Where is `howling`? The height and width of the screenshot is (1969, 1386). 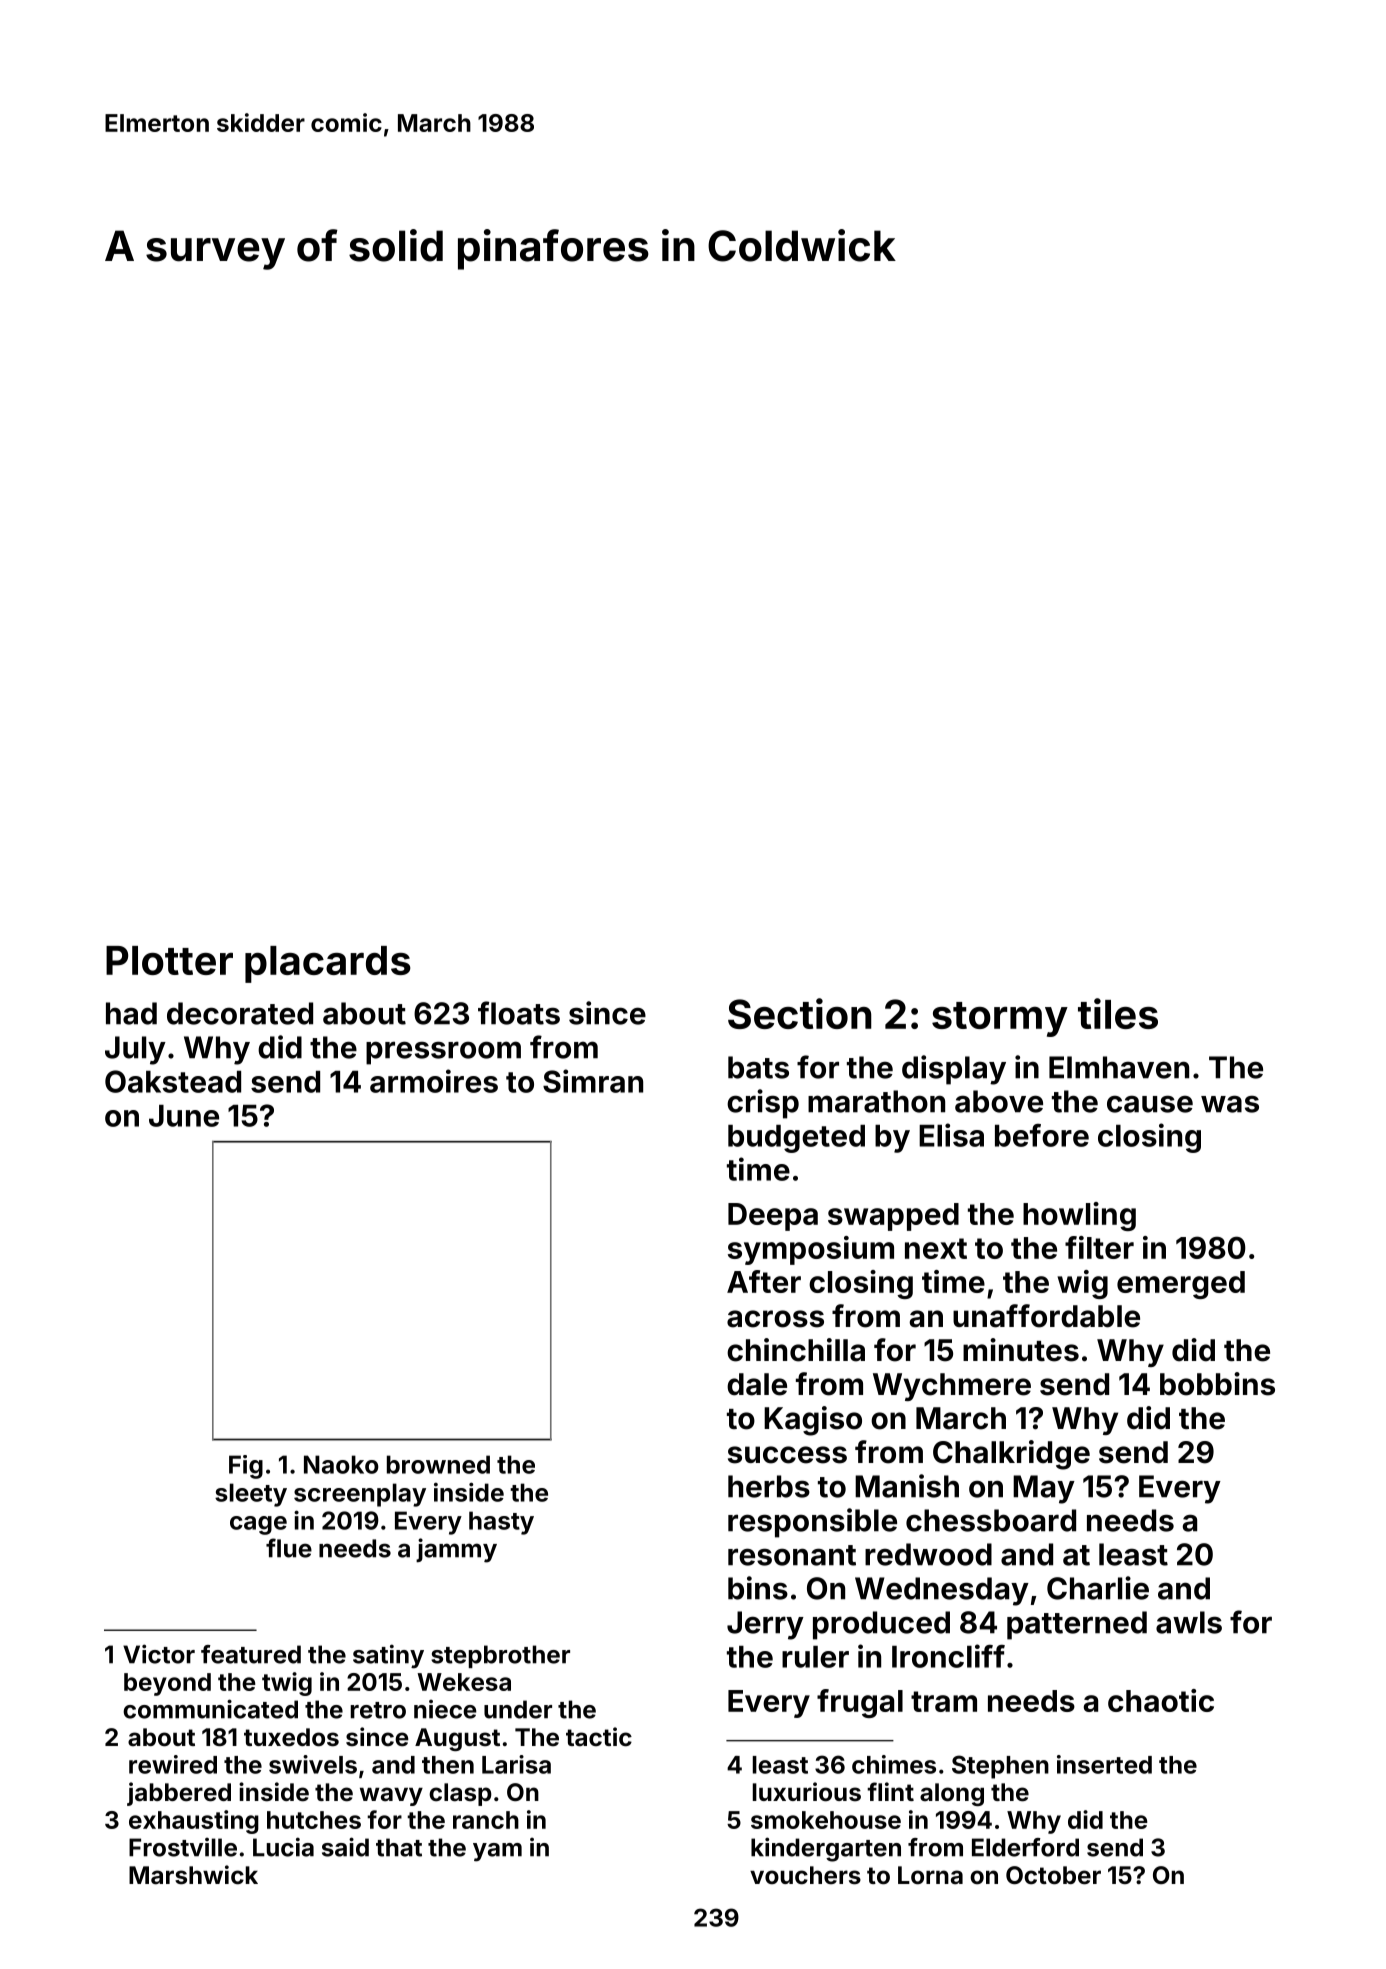 howling is located at coordinates (1079, 1216).
